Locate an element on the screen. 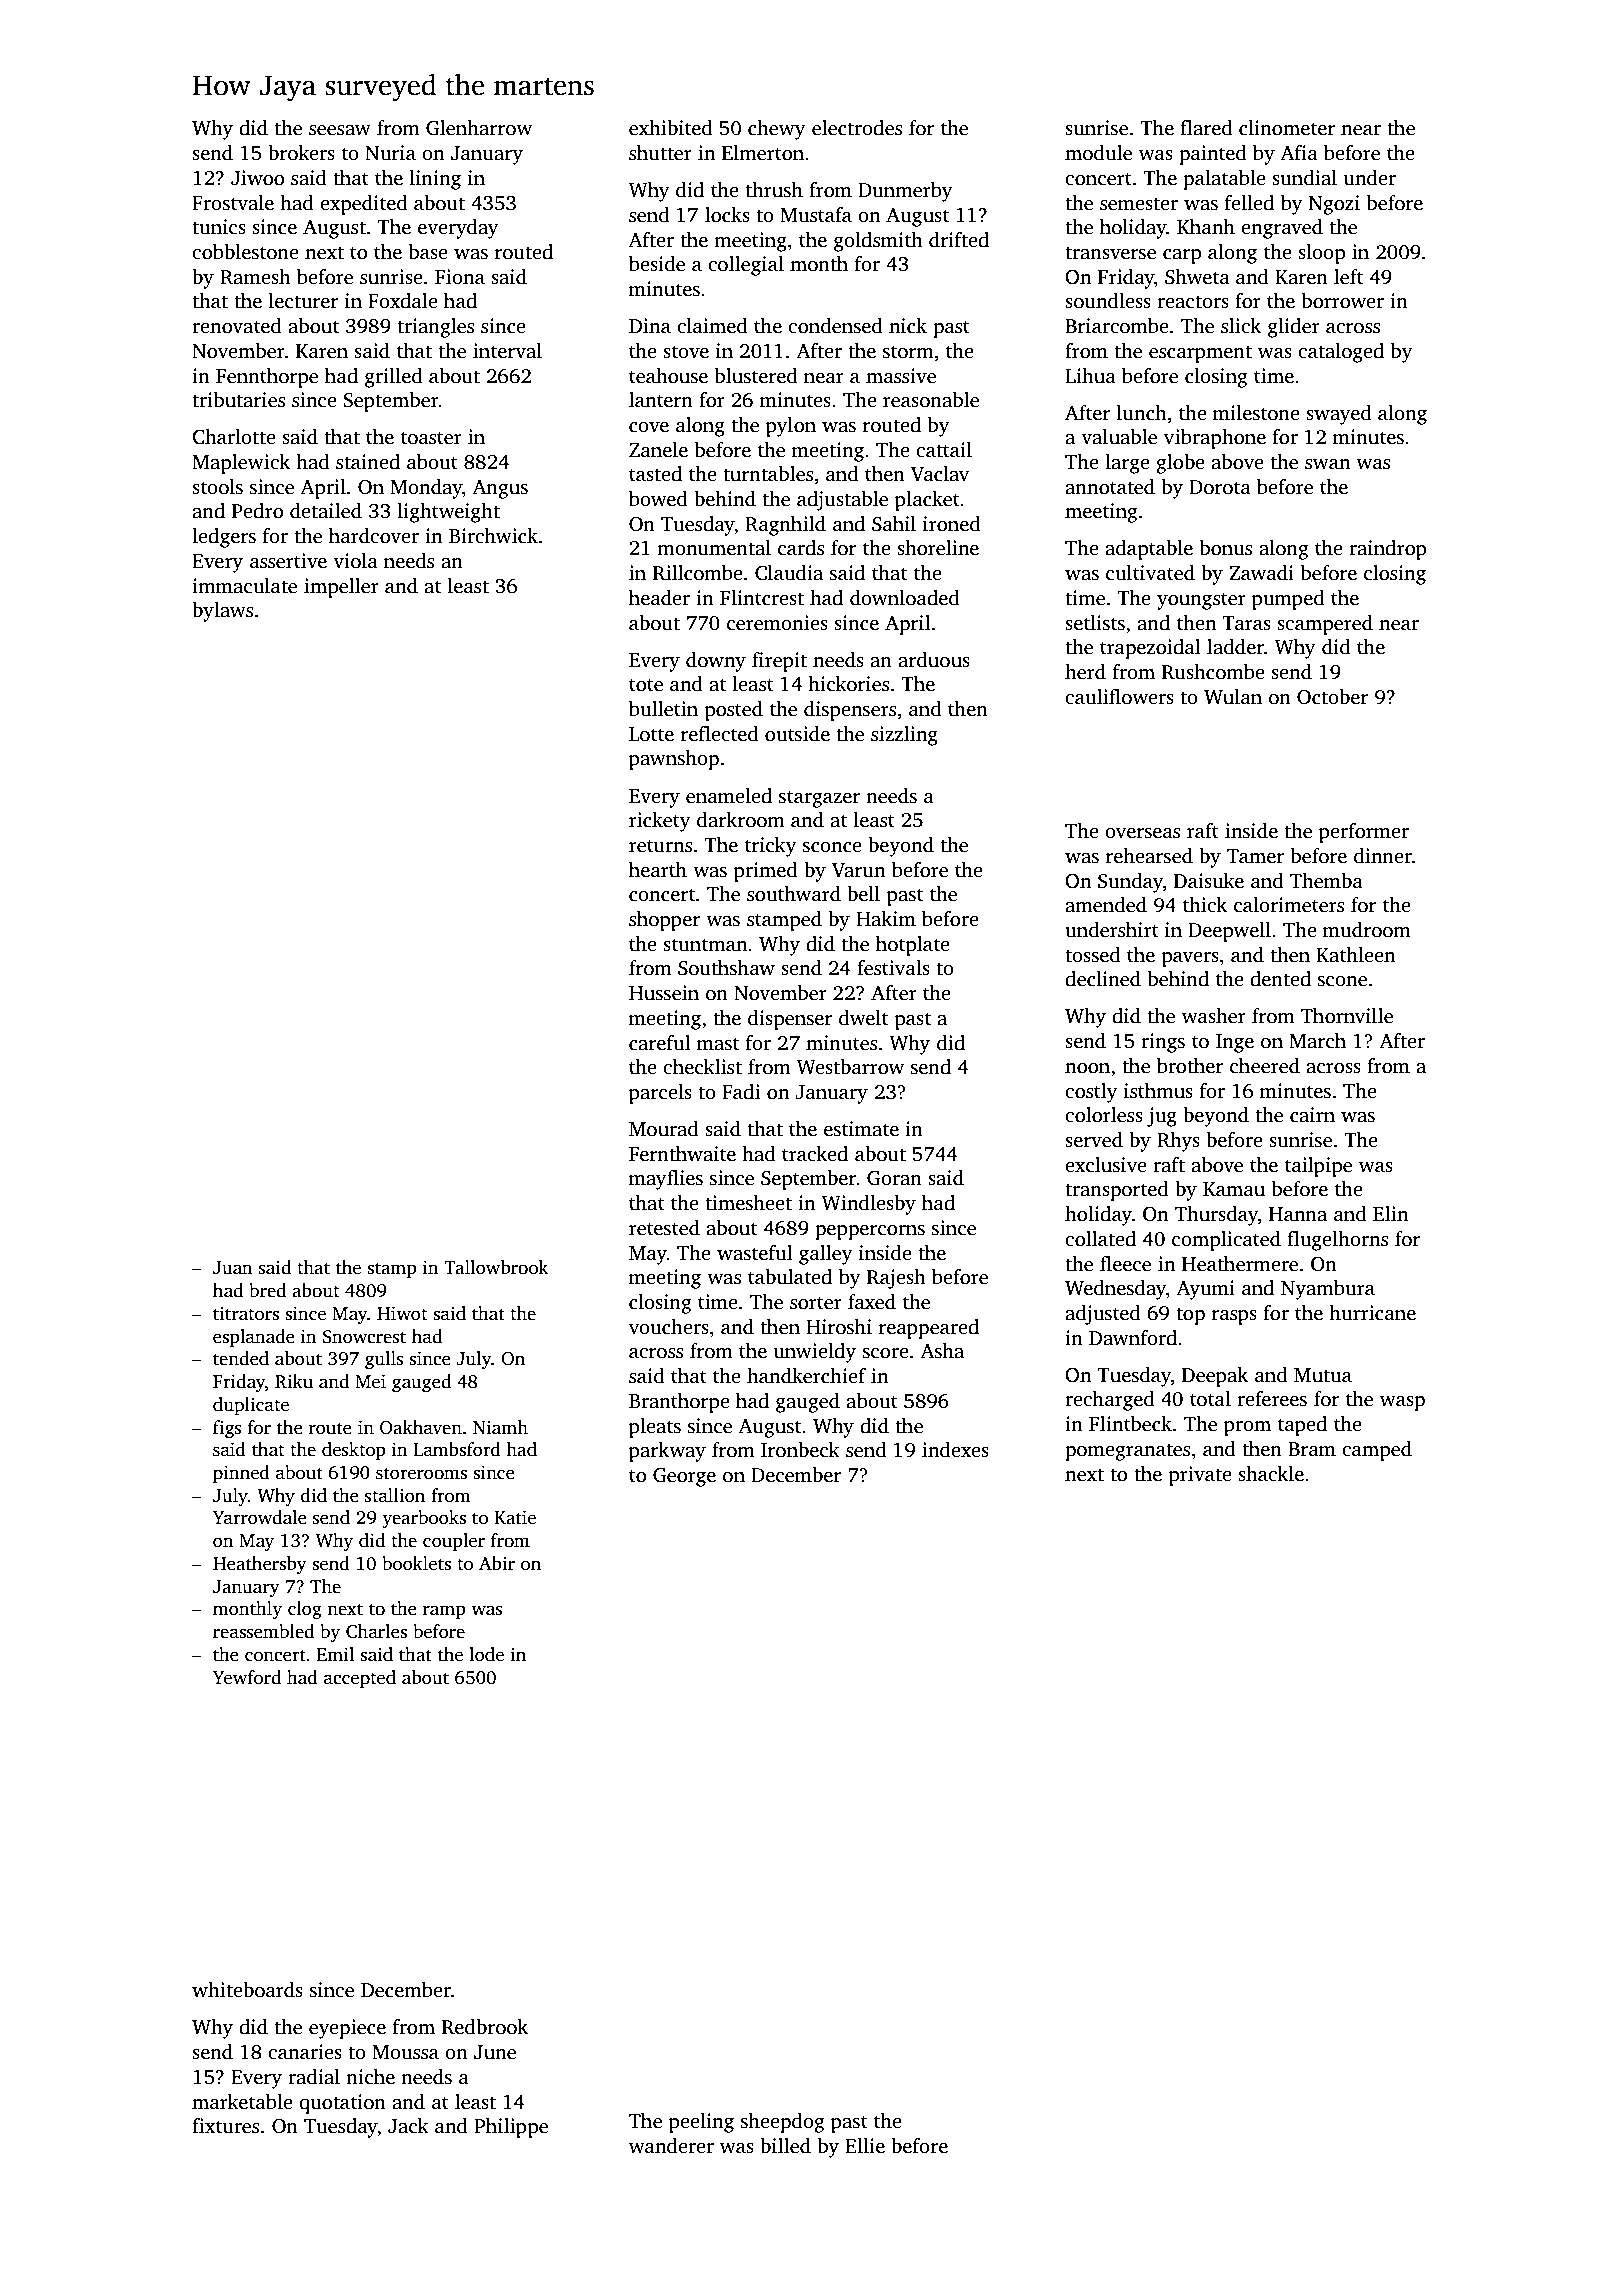 The image size is (1620, 2292). adjustable is located at coordinates (842, 501).
